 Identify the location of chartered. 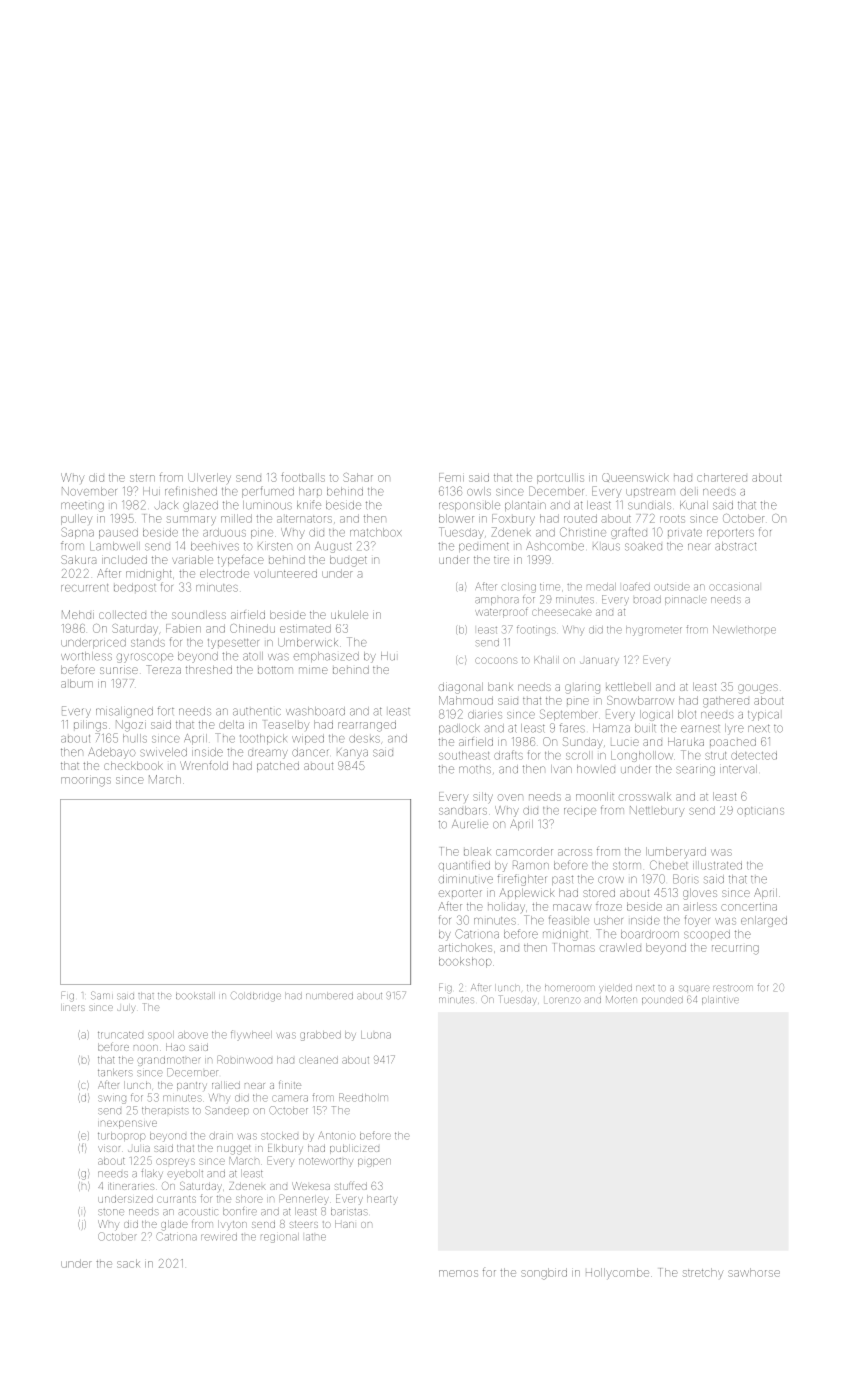
(722, 477).
